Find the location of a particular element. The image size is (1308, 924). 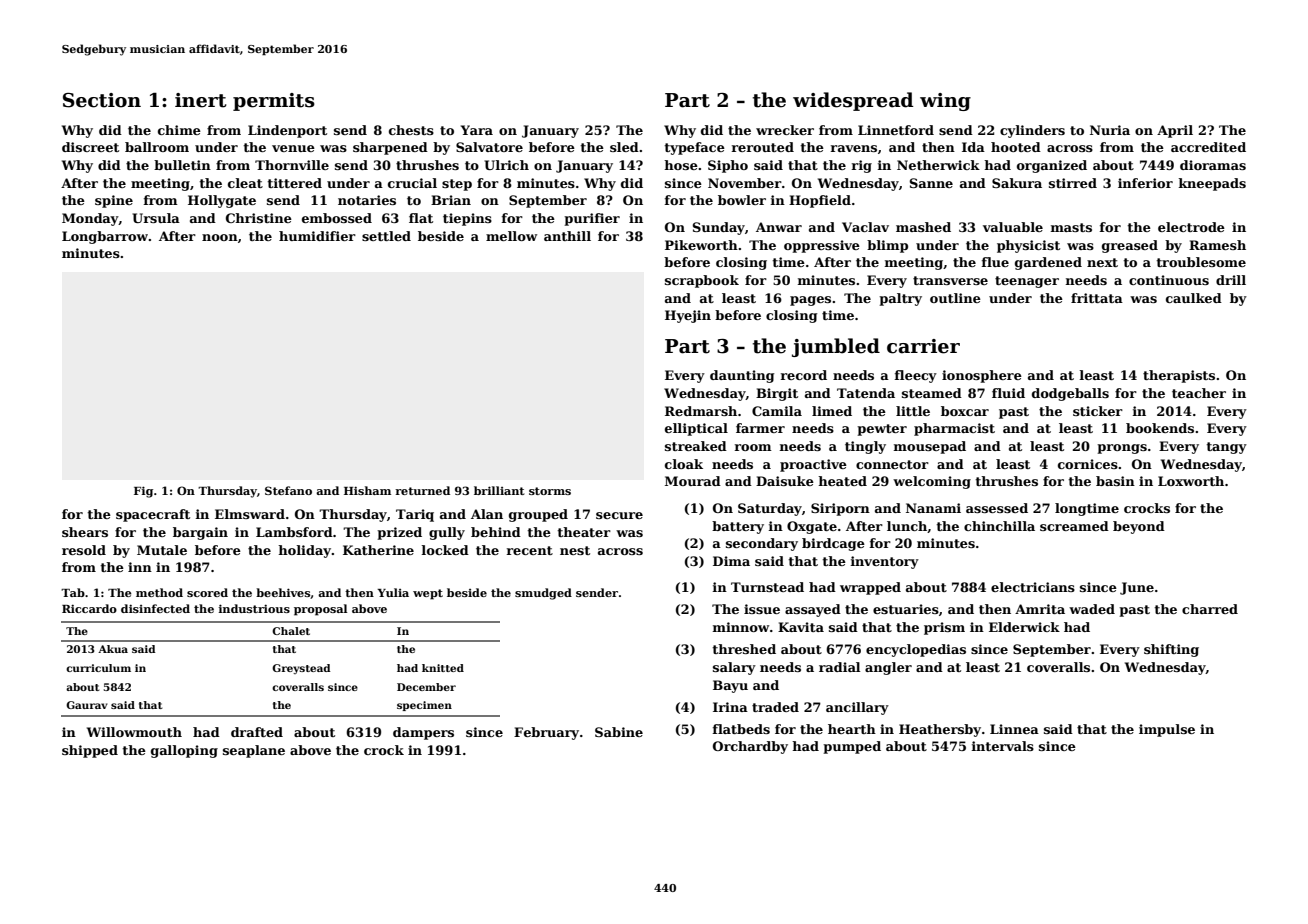

widespread is located at coordinates (853, 101).
